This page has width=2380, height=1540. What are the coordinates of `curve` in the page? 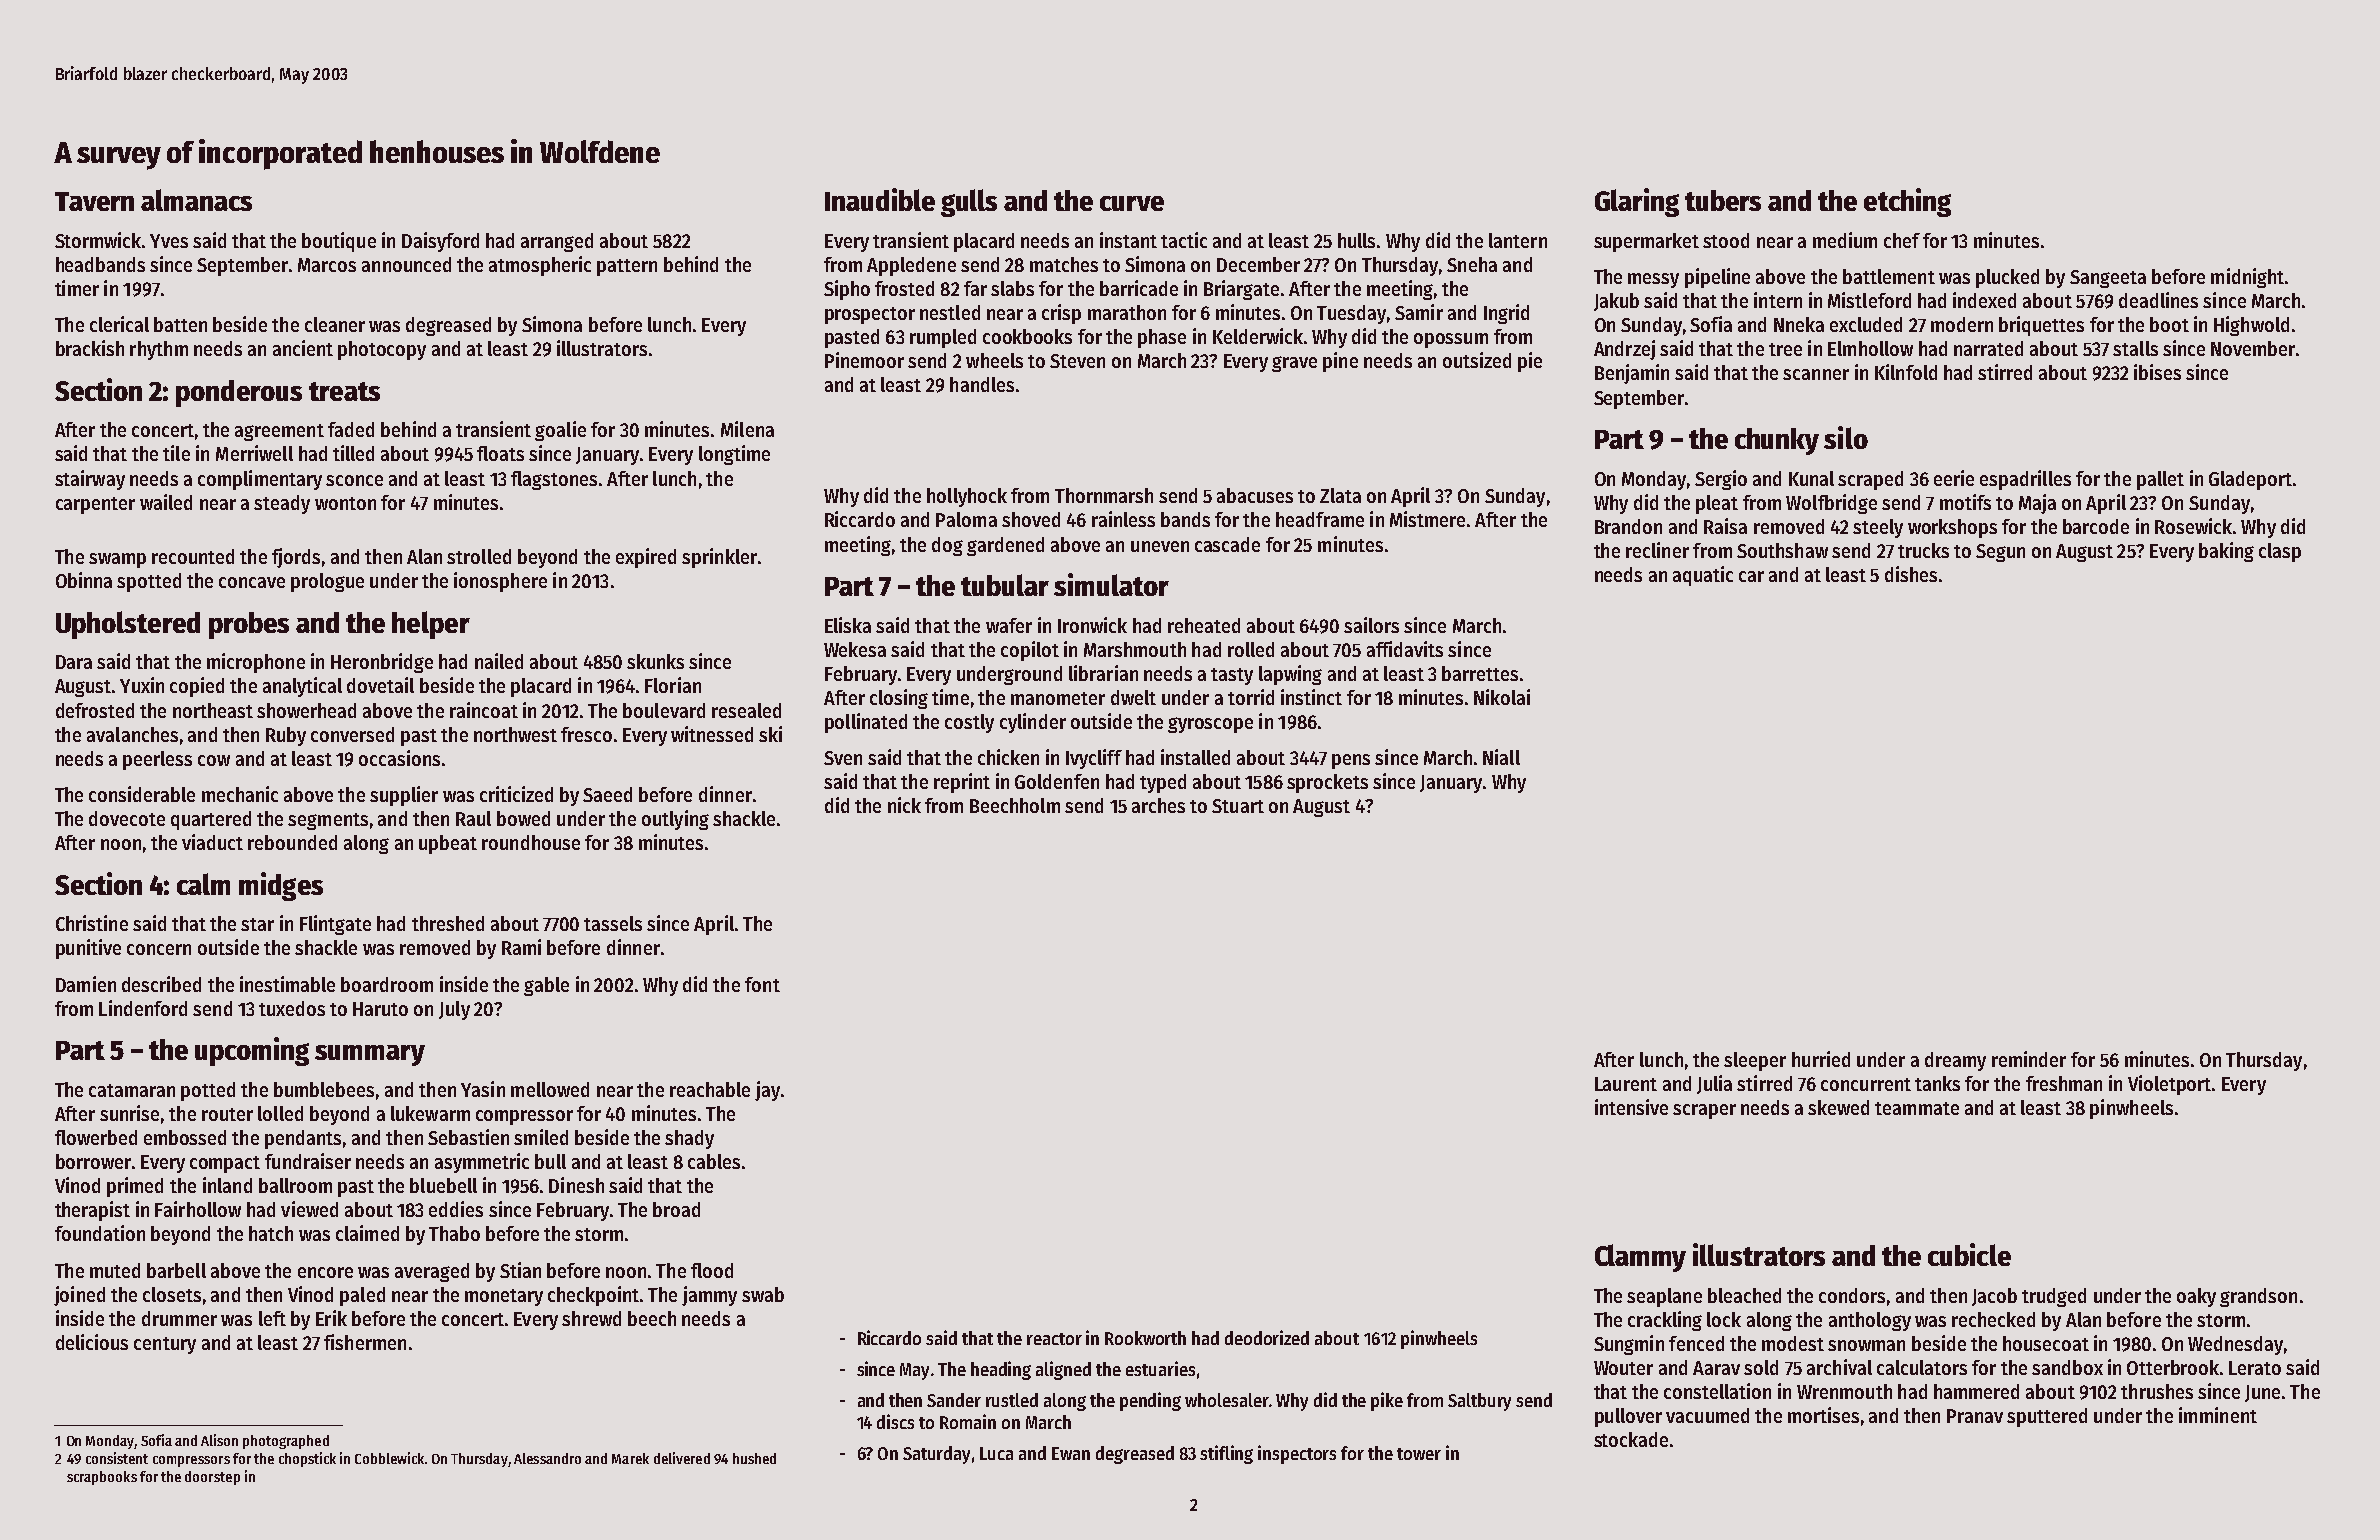 It's located at (1132, 203).
